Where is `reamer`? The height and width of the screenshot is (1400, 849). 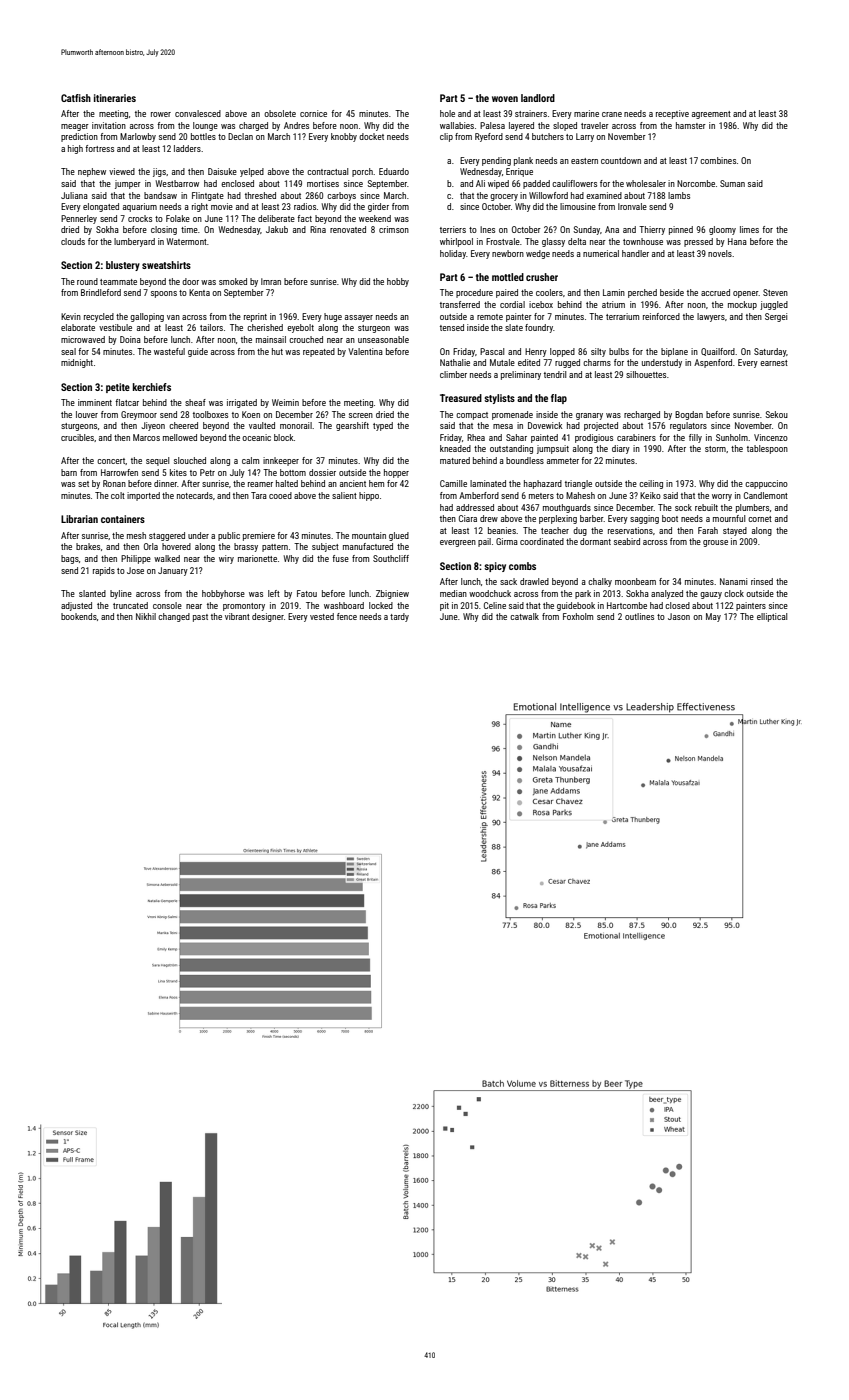 reamer is located at coordinates (260, 484).
